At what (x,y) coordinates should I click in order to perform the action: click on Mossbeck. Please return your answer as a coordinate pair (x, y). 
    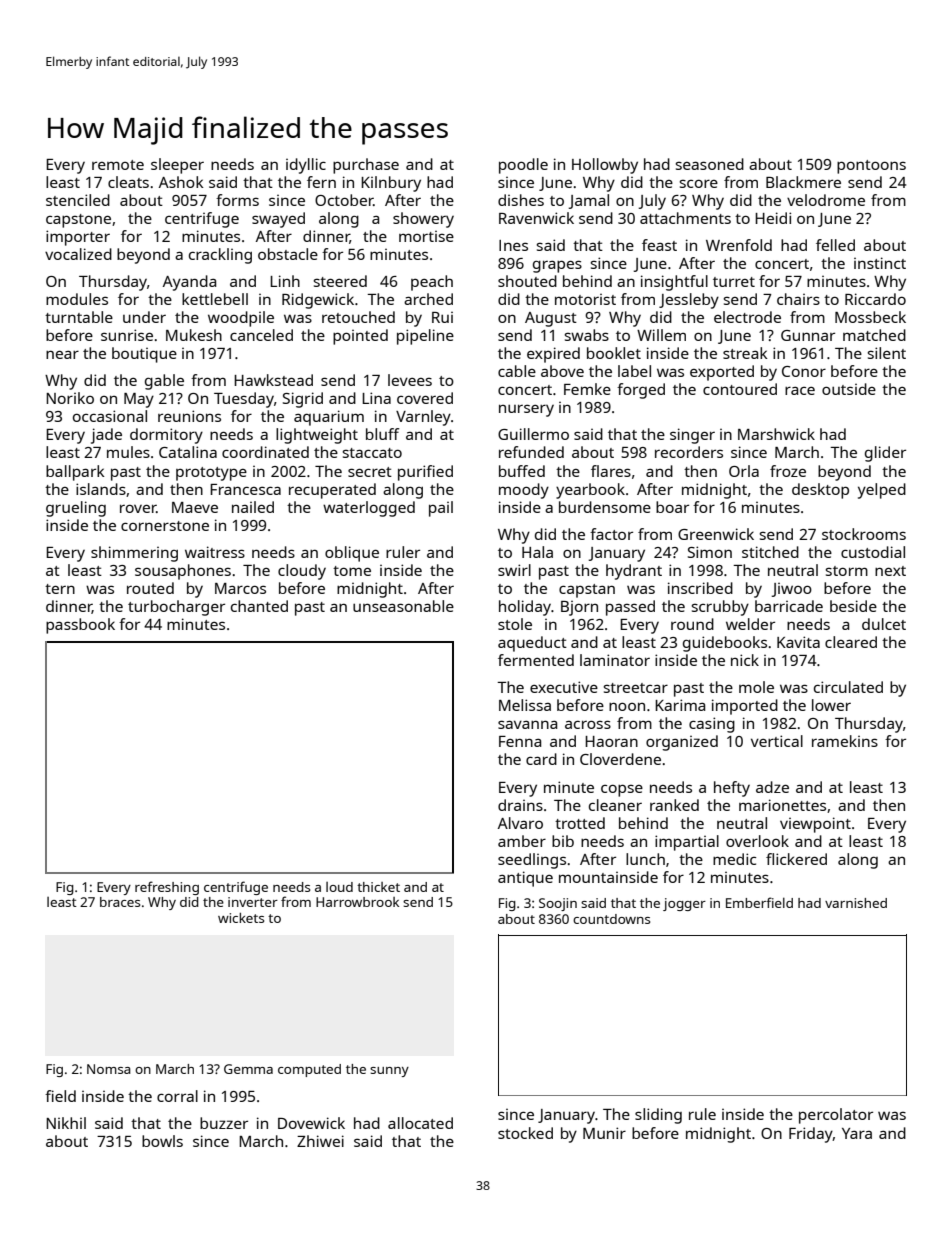
    Looking at the image, I should click on (870, 317).
